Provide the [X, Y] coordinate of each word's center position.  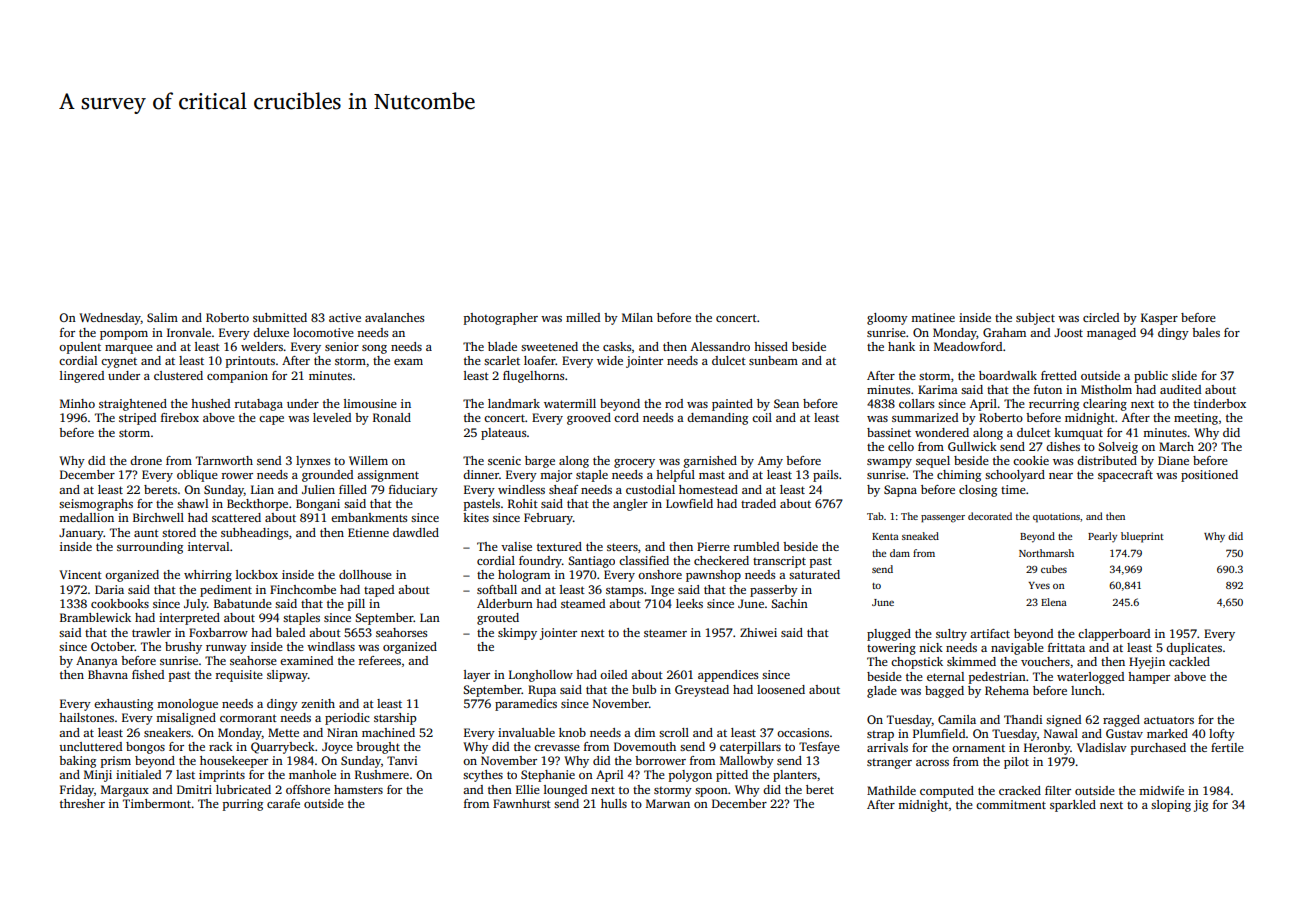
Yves [1039, 585]
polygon [690, 776]
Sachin [789, 603]
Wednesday [110, 319]
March [1176, 446]
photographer [501, 319]
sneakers [167, 732]
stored [179, 532]
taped [379, 591]
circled [1101, 317]
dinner [481, 474]
